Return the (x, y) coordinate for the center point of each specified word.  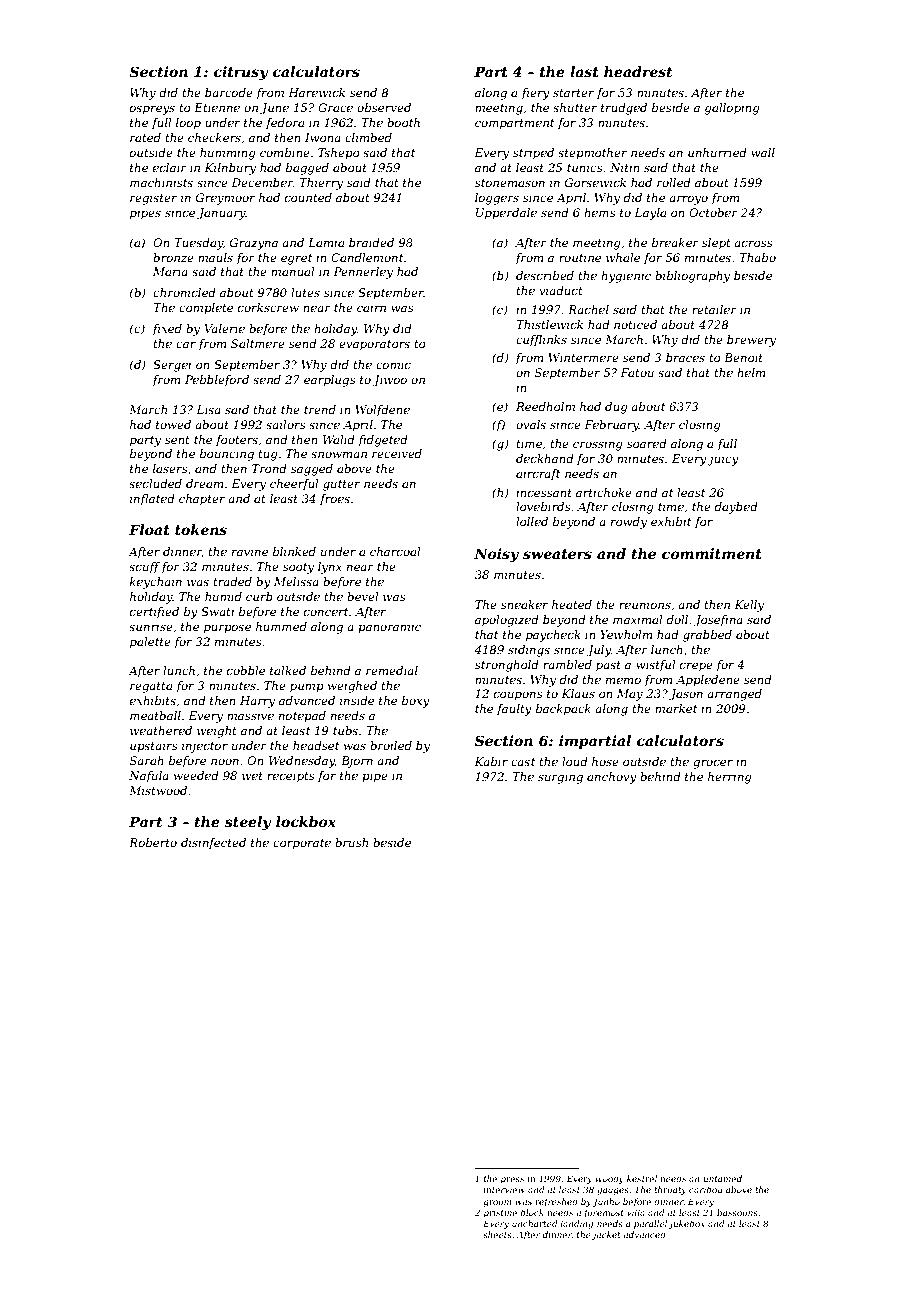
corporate (302, 844)
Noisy (496, 555)
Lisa (208, 409)
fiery (535, 94)
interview (504, 1189)
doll (677, 619)
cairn (371, 307)
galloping (732, 109)
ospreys (152, 110)
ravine (250, 551)
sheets (497, 1234)
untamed (722, 1178)
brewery (751, 341)
